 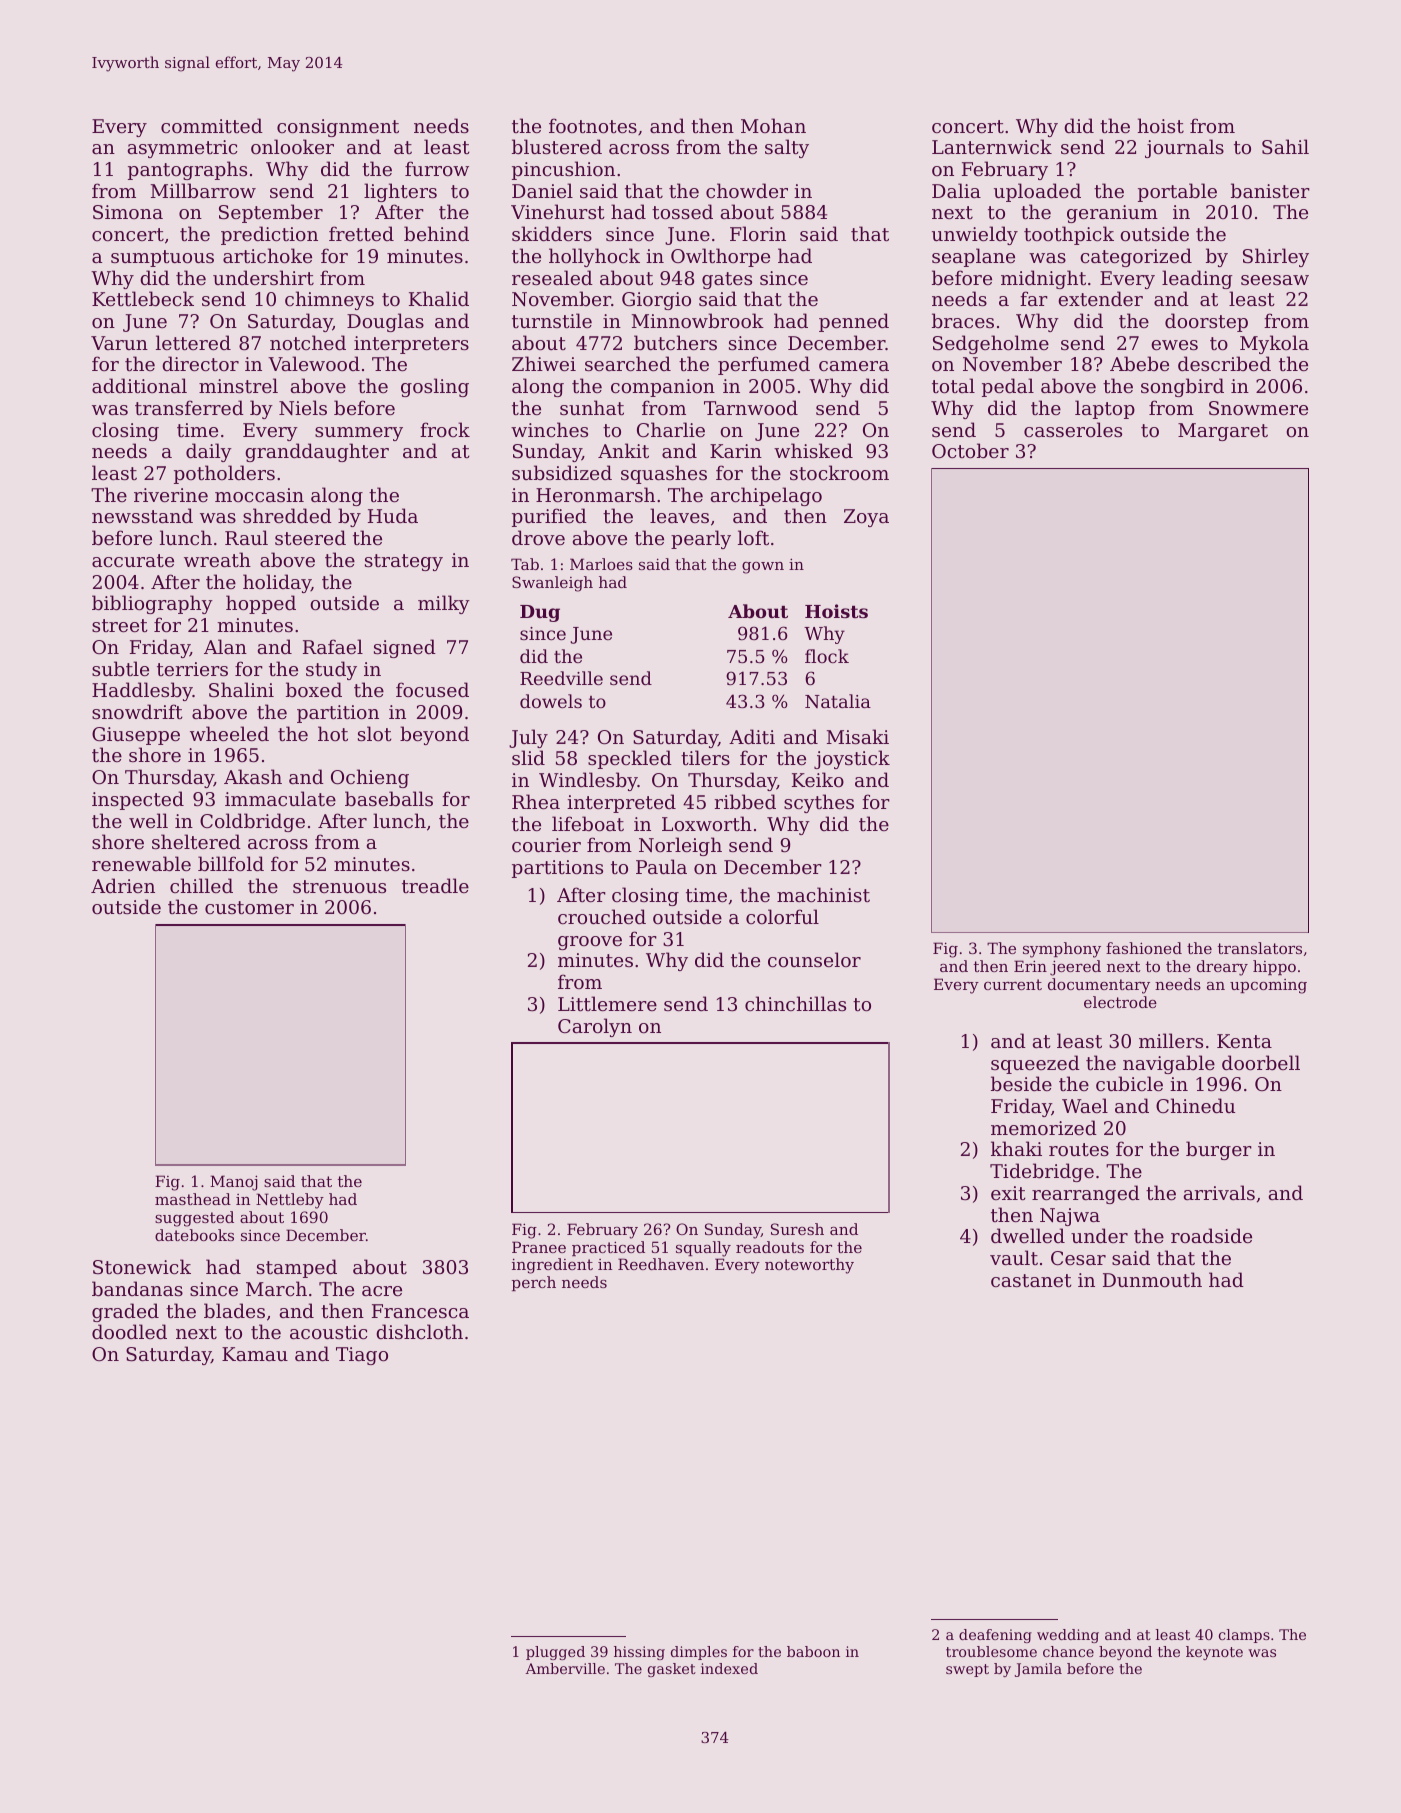 What do you see at coordinates (1062, 950) in the document?
I see `symphony` at bounding box center [1062, 950].
